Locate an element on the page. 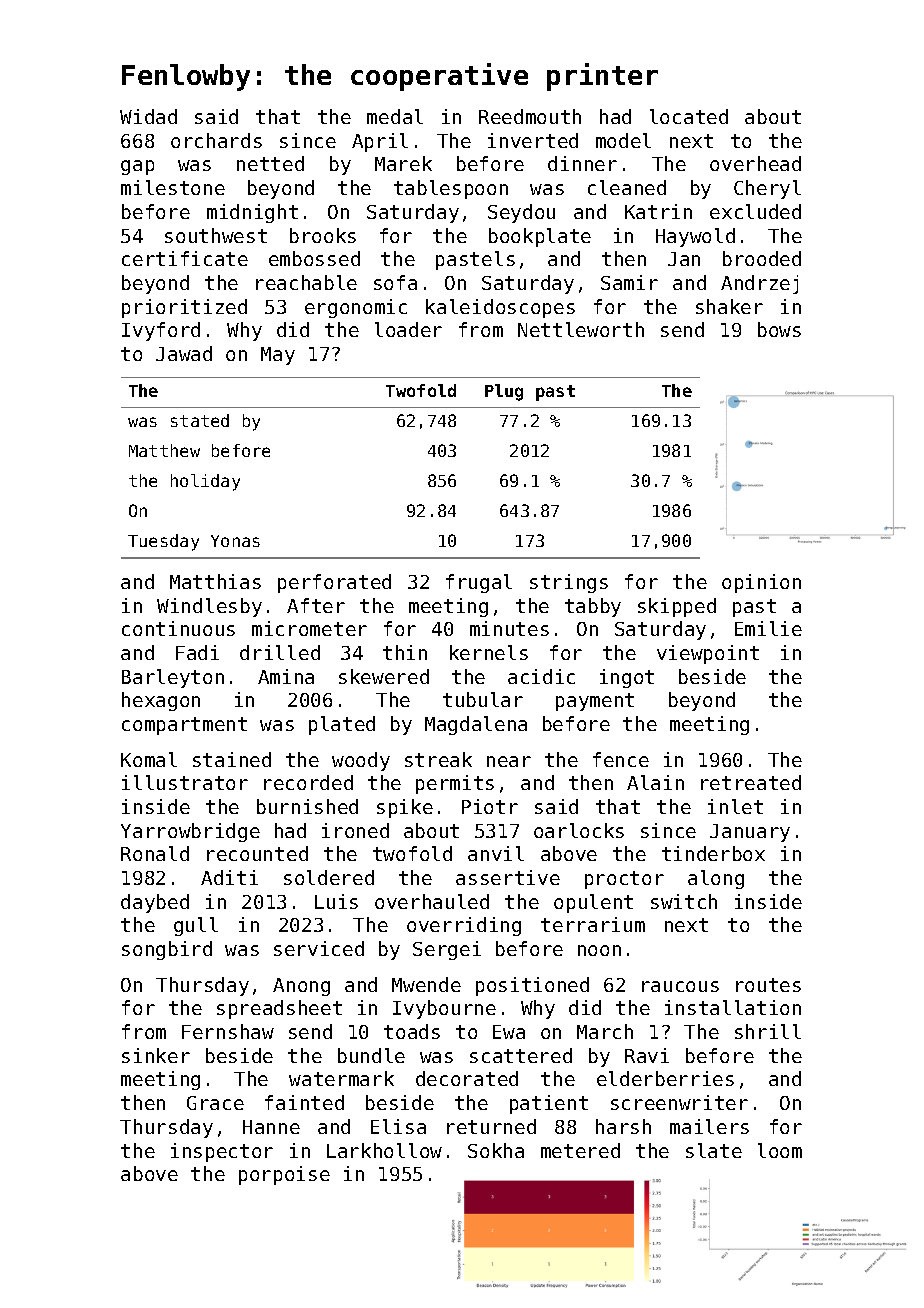  retreated is located at coordinates (751, 782).
